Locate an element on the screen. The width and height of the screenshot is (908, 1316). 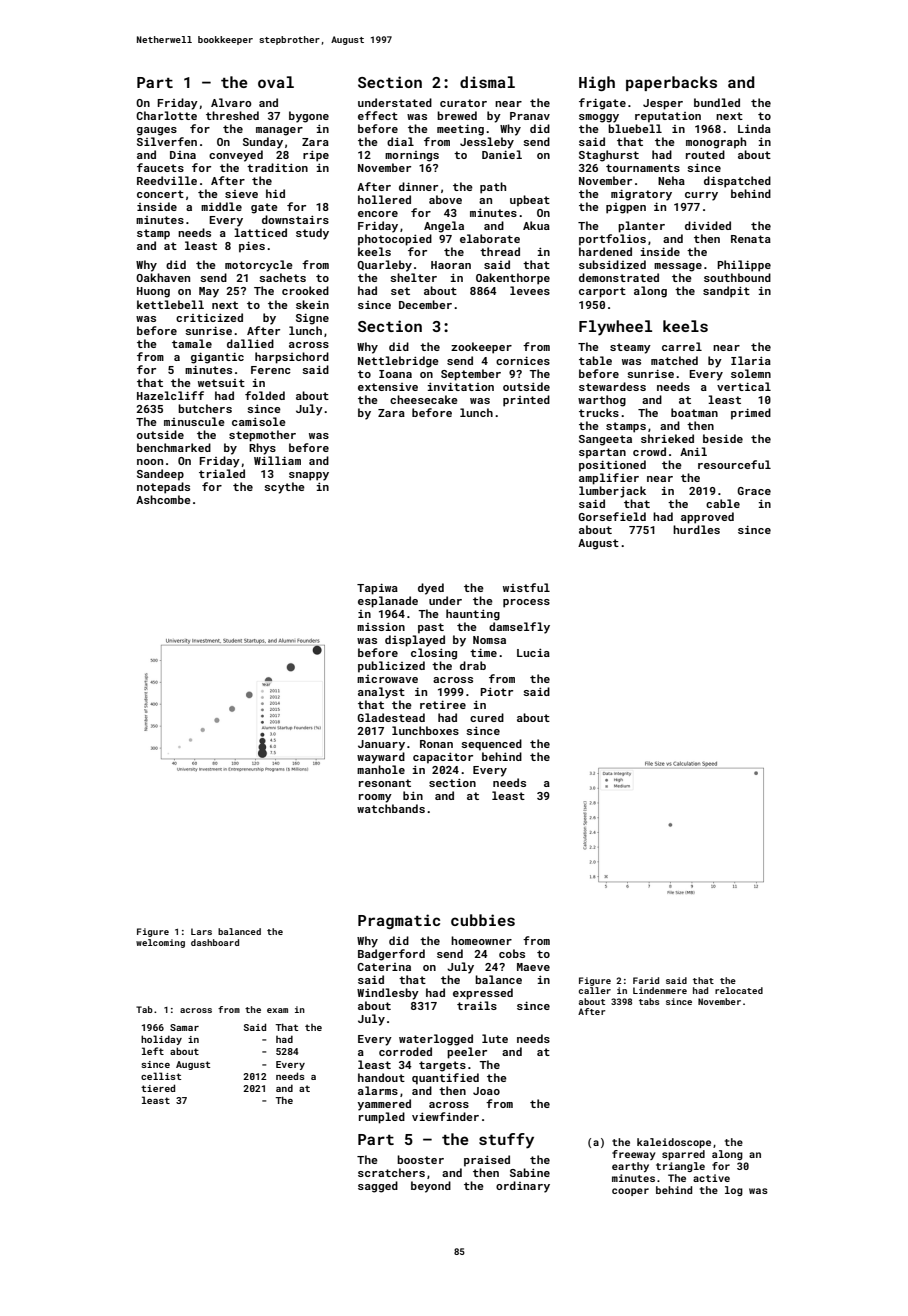
Huong is located at coordinates (153, 292).
